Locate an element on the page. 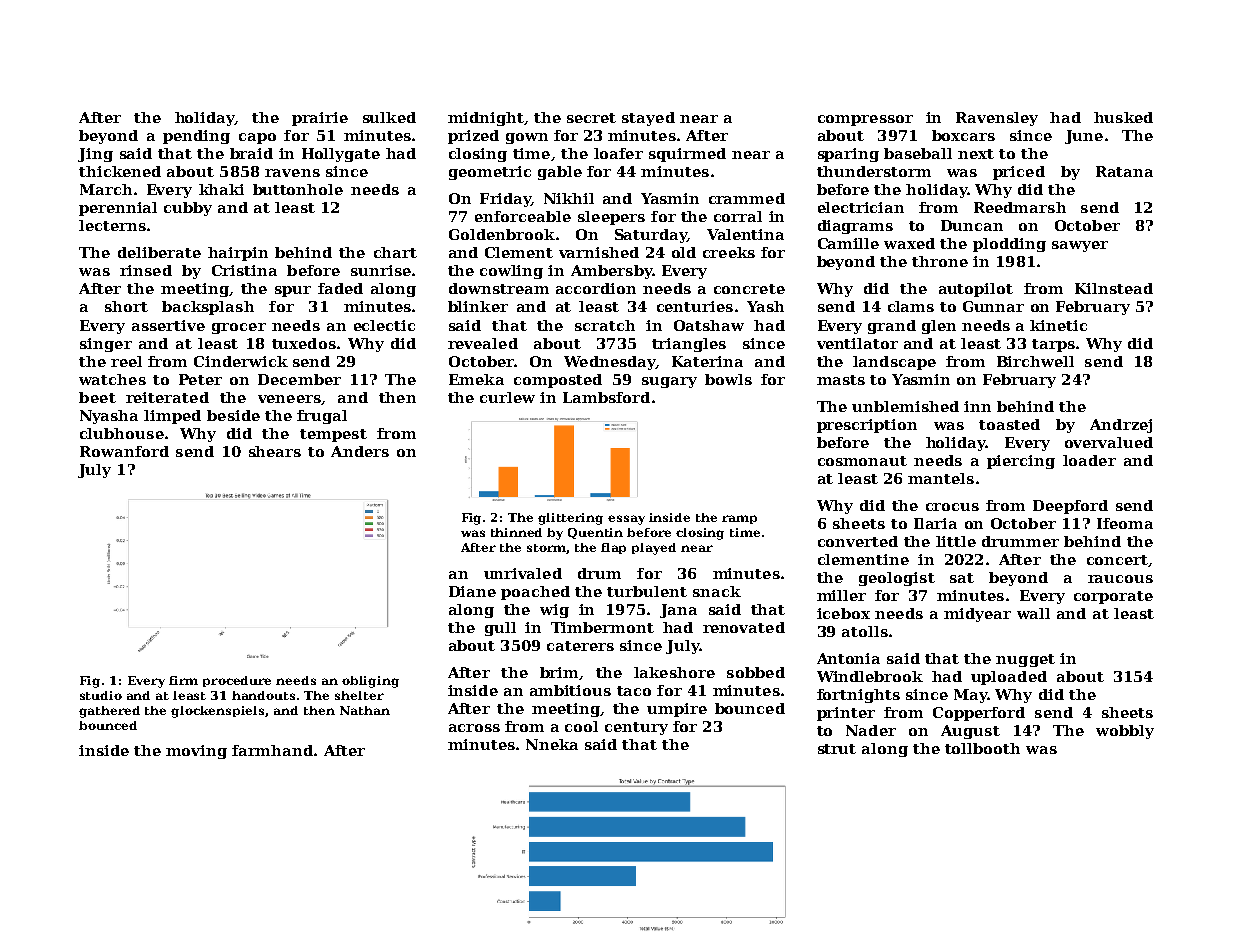 This document has height=952, width=1233. Peter is located at coordinates (200, 379).
